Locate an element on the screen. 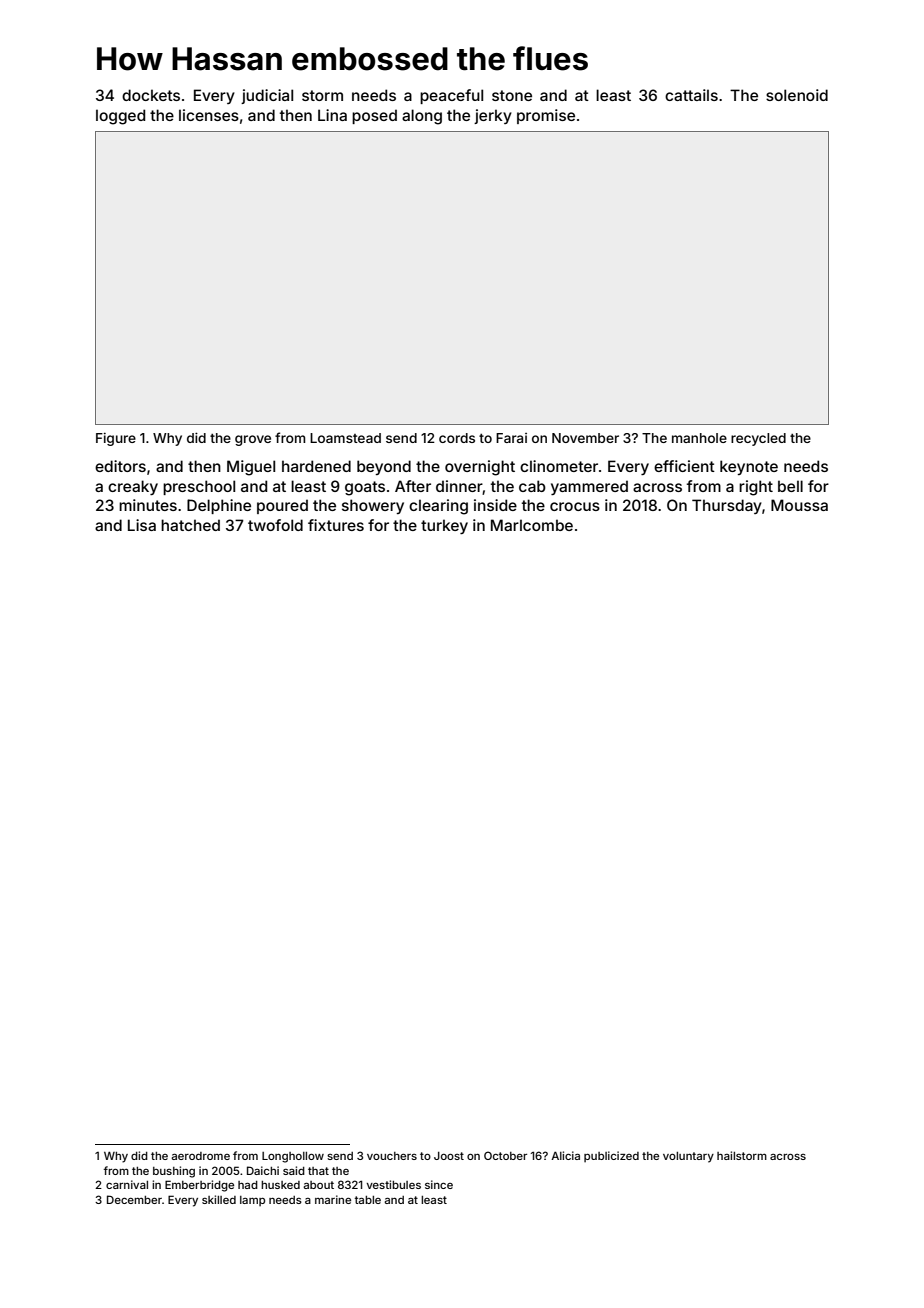 The height and width of the screenshot is (1308, 924). licenses is located at coordinates (209, 115).
